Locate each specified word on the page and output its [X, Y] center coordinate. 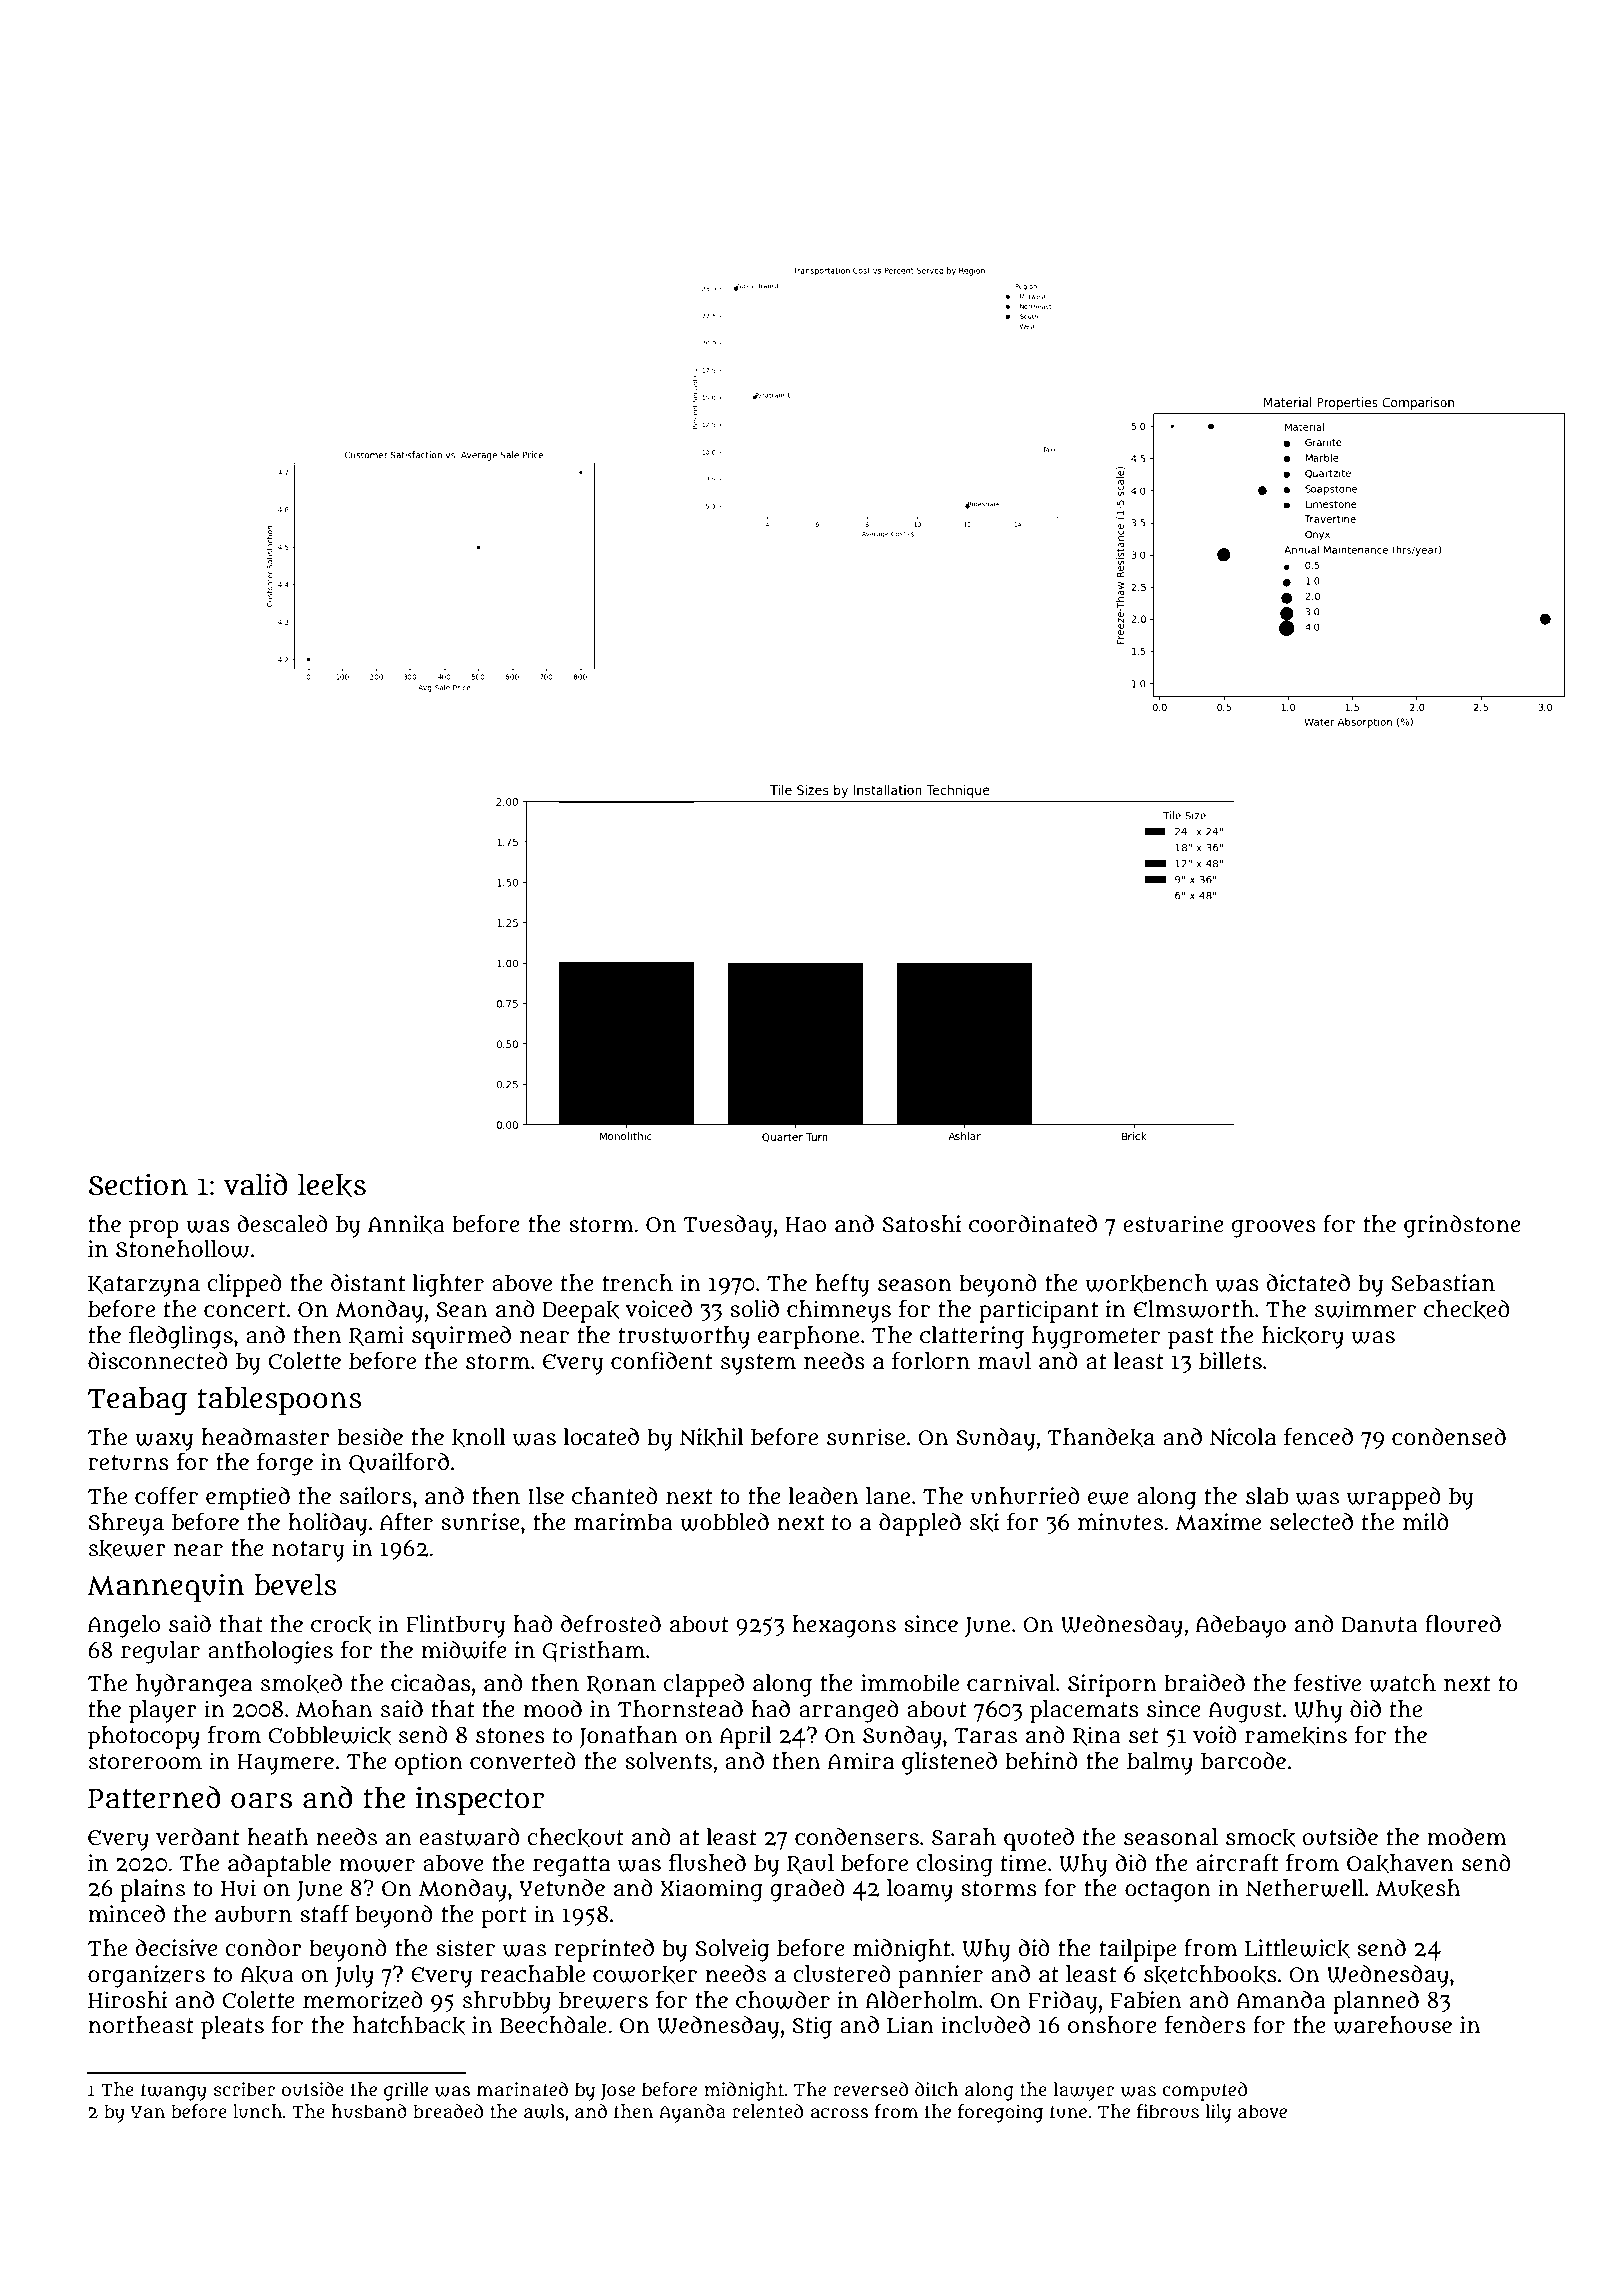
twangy [174, 2092]
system [758, 1364]
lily [1218, 2113]
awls [544, 2111]
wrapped [1394, 1498]
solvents [668, 1761]
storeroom [145, 1762]
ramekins [1296, 1735]
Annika [406, 1224]
